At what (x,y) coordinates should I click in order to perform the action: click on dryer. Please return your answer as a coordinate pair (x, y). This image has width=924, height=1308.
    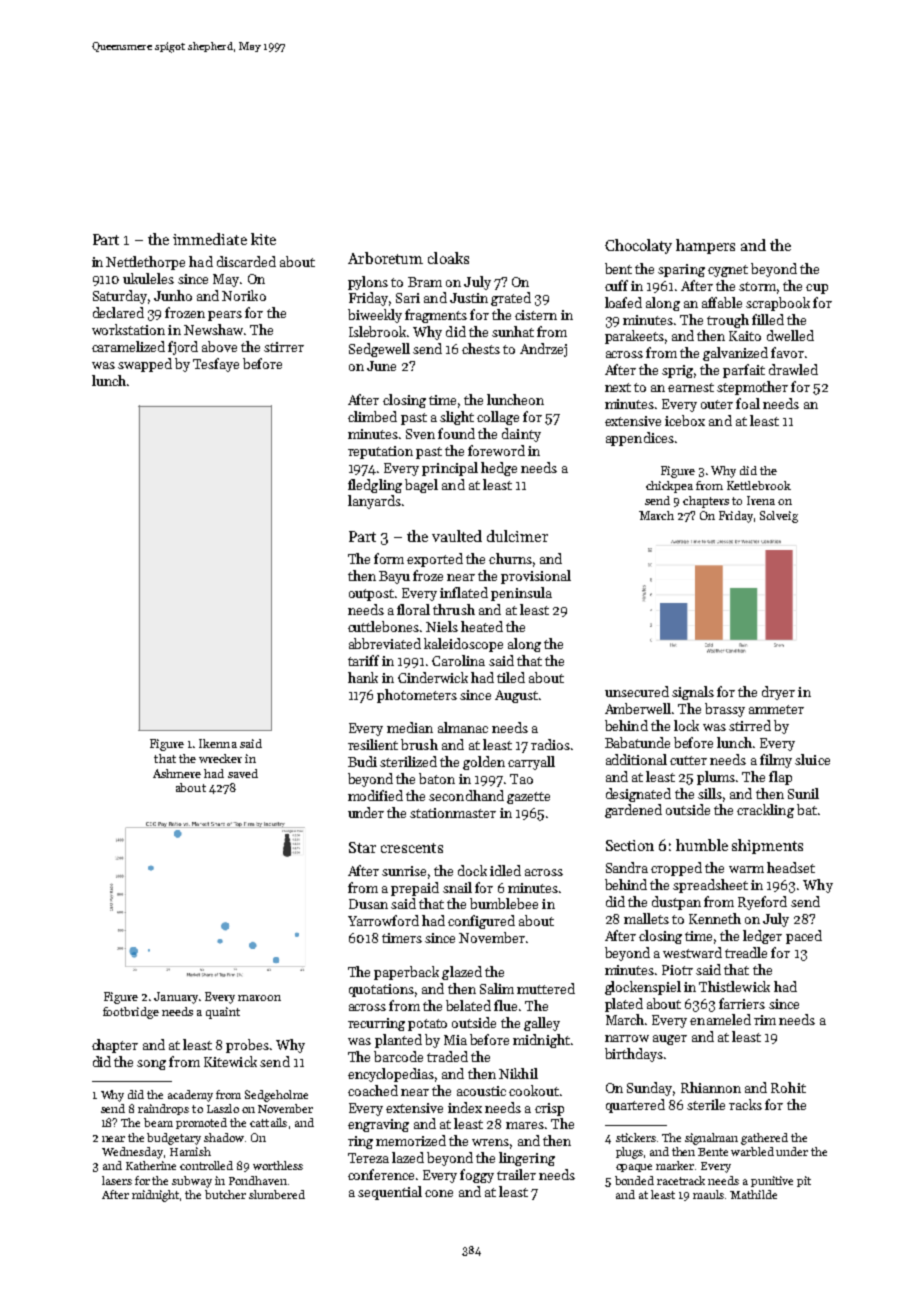
    Looking at the image, I should click on (778, 693).
